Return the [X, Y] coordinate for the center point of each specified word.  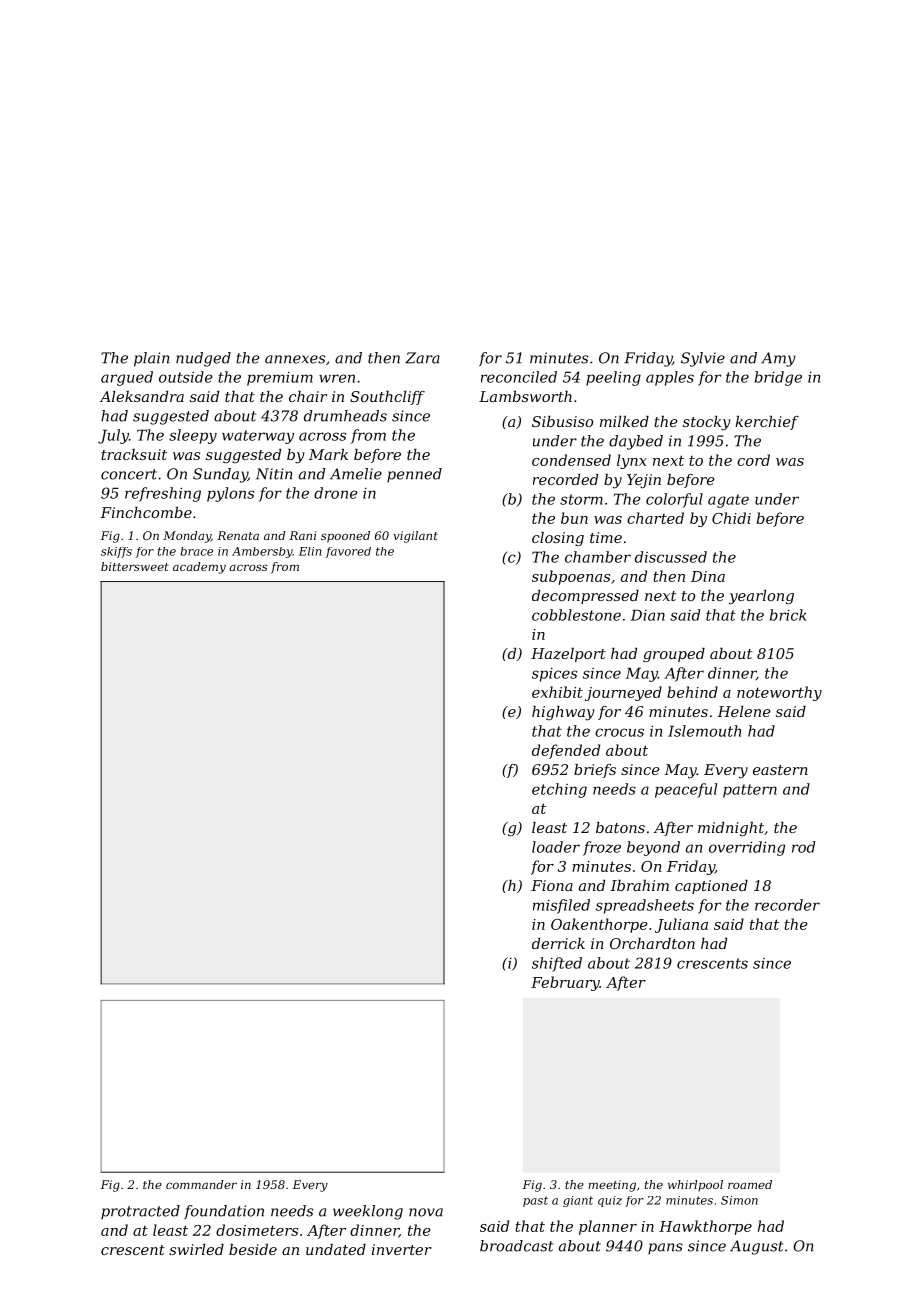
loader [556, 847]
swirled [196, 1249]
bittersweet [135, 566]
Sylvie [703, 359]
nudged [203, 359]
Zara [422, 358]
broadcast [517, 1246]
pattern [750, 791]
